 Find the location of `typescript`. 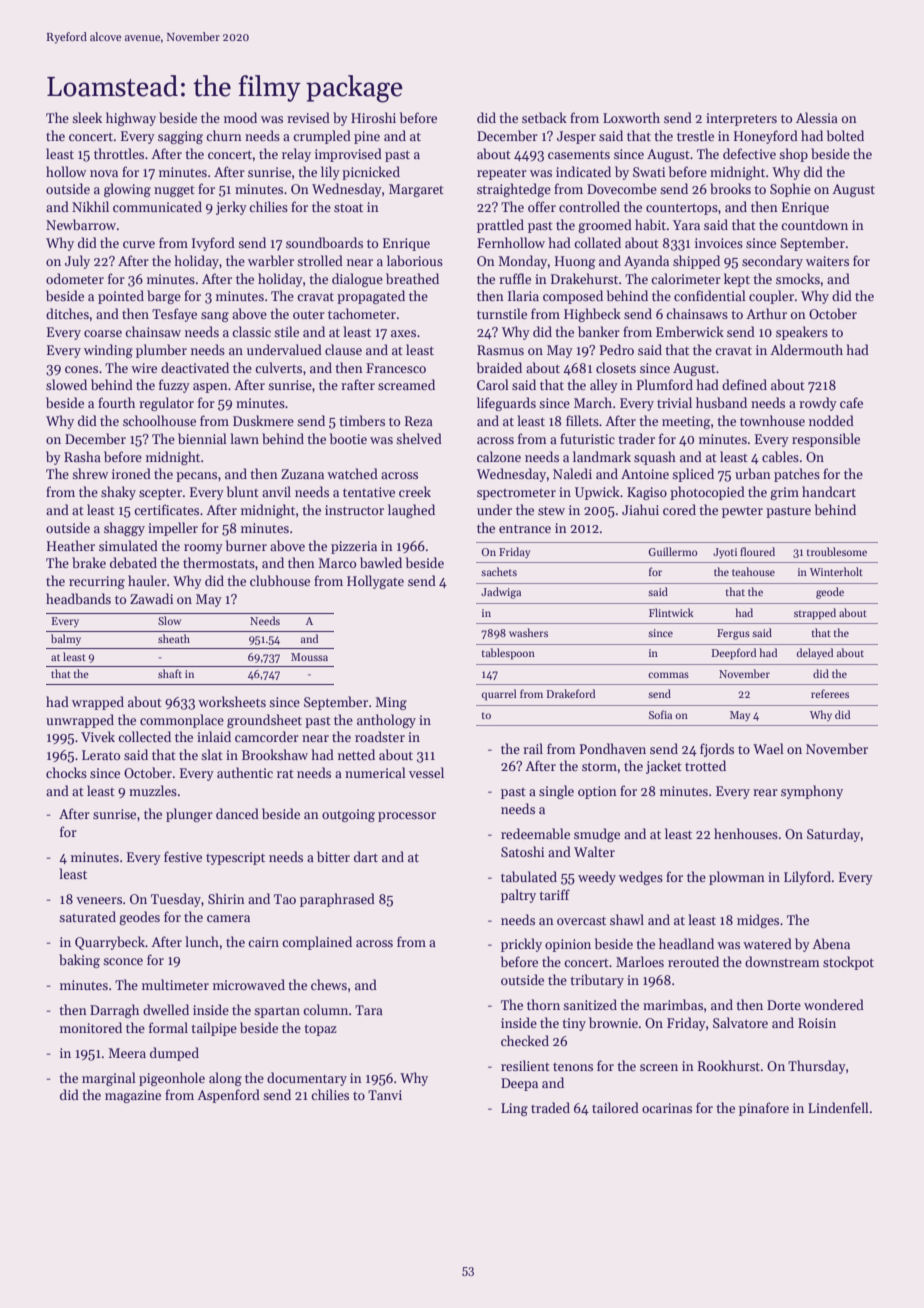

typescript is located at coordinates (235, 858).
